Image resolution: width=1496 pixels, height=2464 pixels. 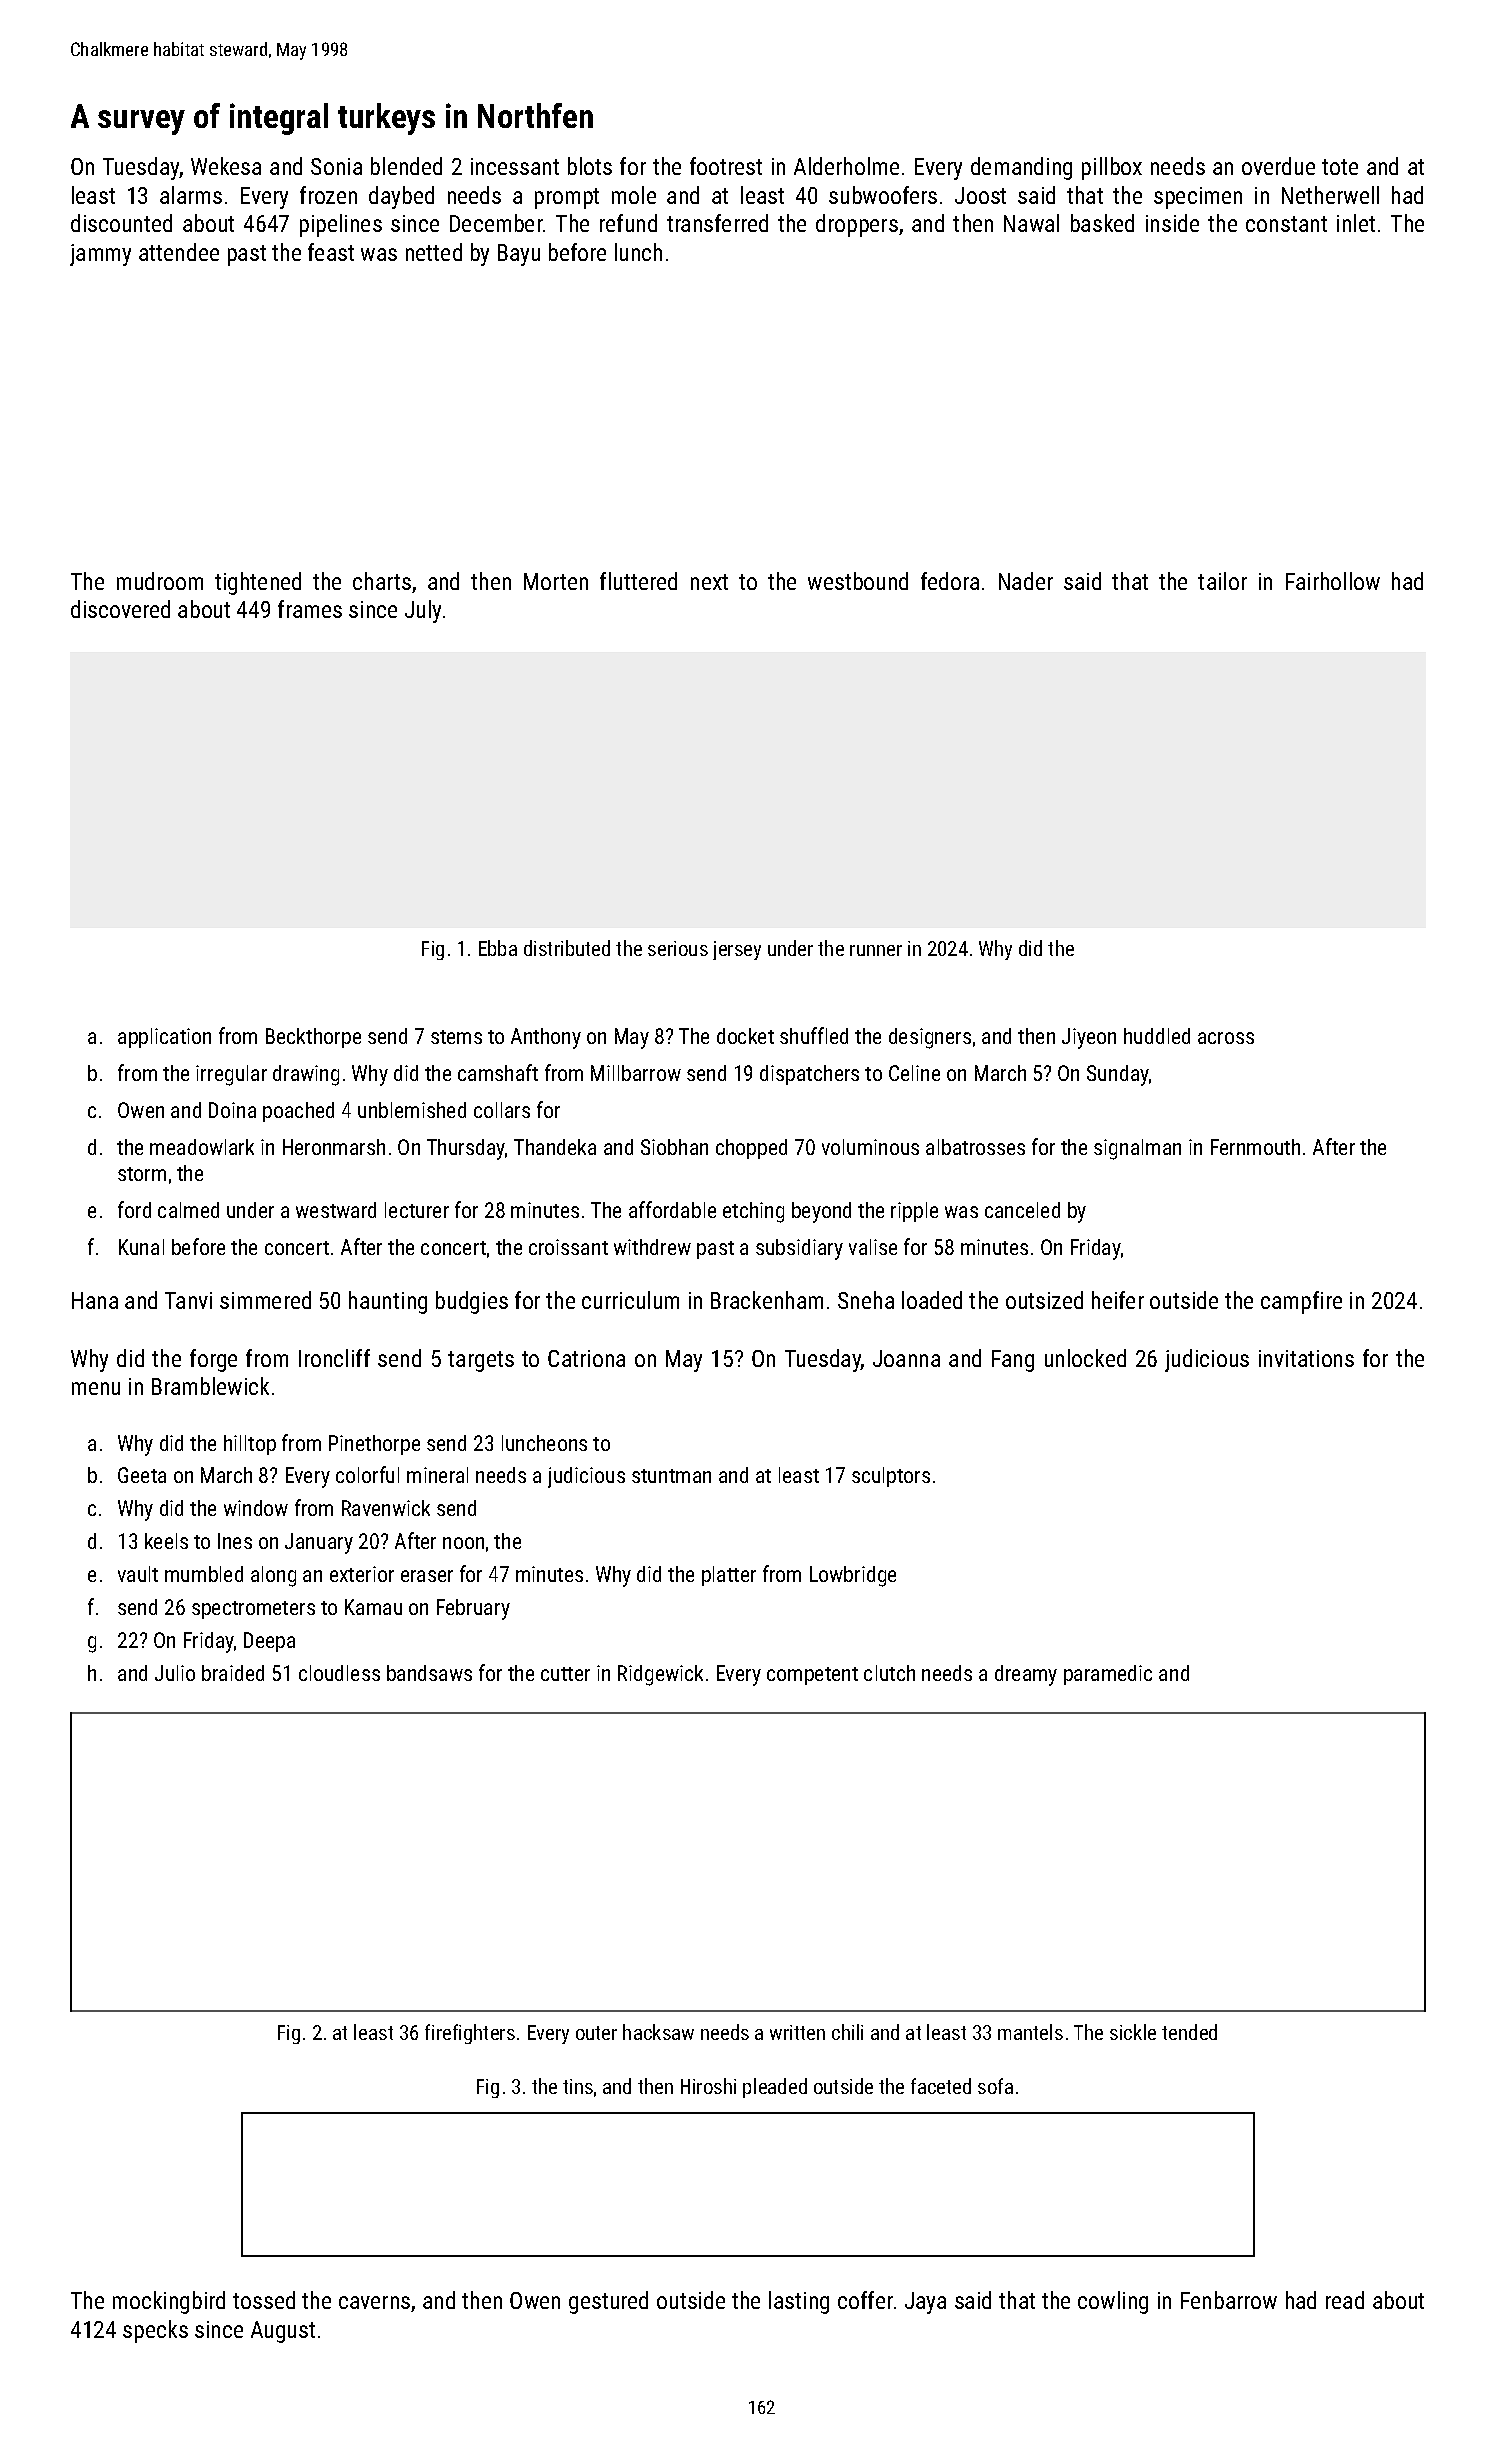 What do you see at coordinates (96, 1388) in the image?
I see `menu` at bounding box center [96, 1388].
